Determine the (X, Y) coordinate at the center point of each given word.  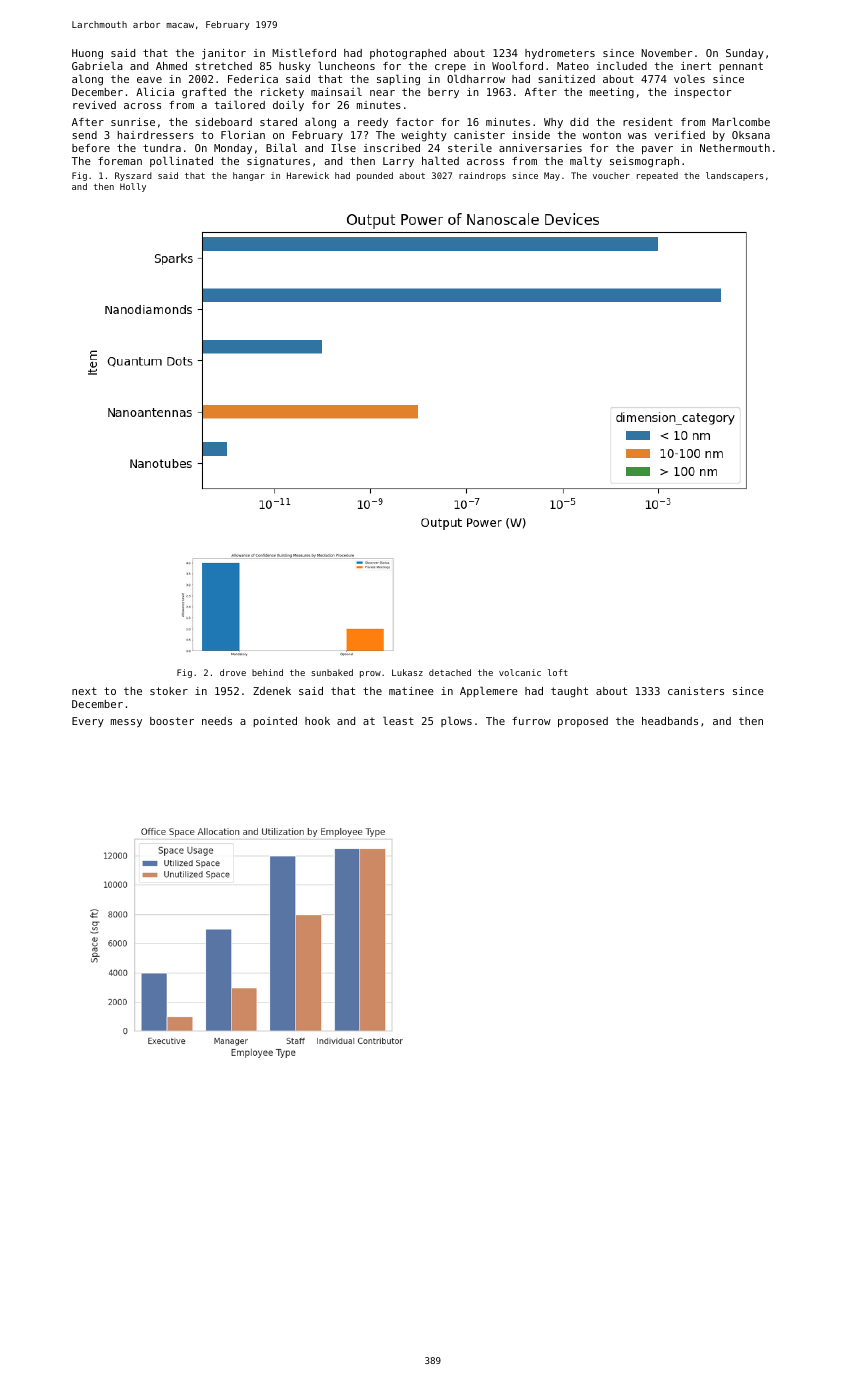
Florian (243, 135)
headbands (670, 721)
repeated (657, 176)
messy (126, 723)
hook (317, 721)
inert (696, 66)
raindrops (482, 176)
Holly (133, 187)
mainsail (336, 92)
